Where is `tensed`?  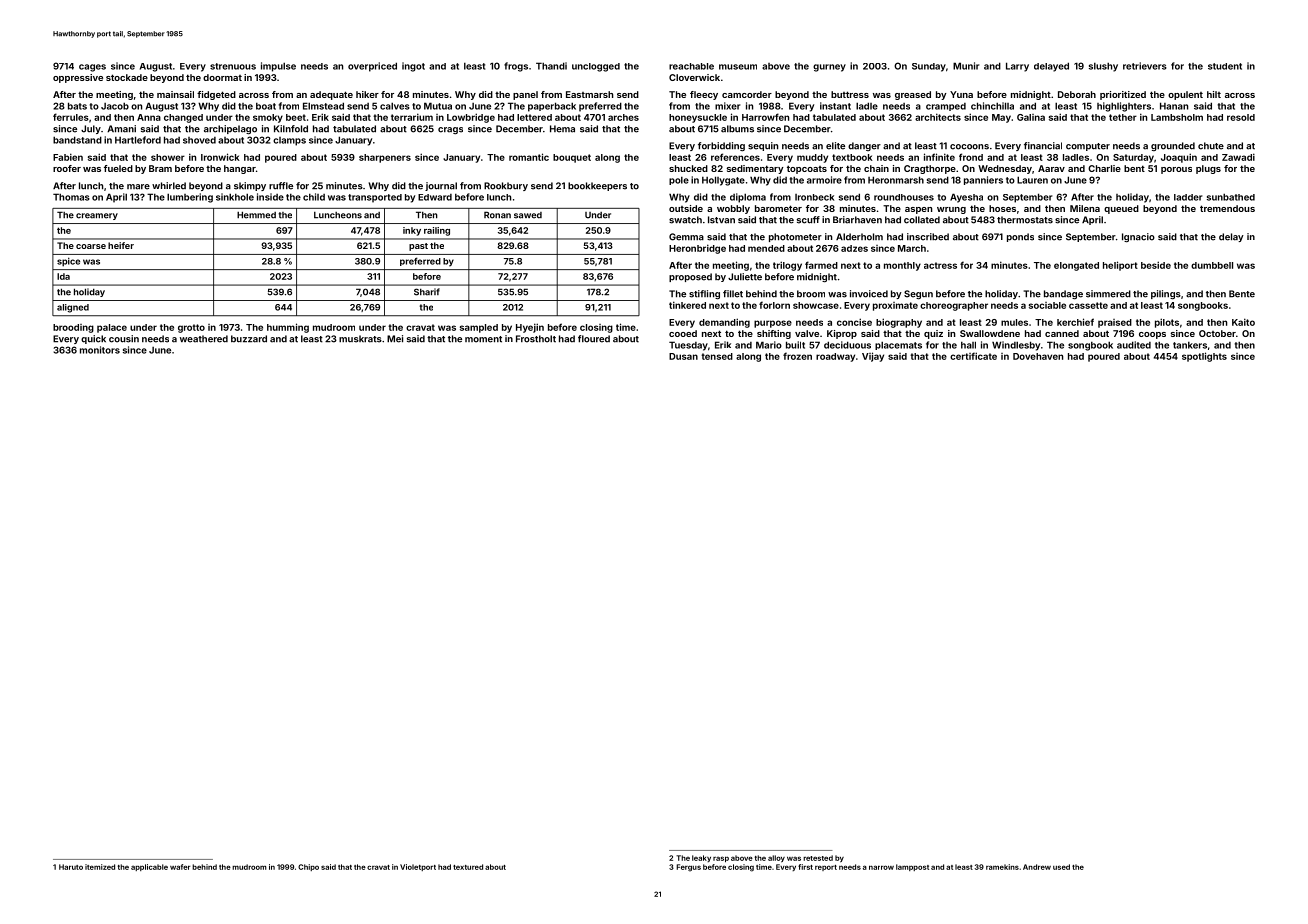 tensed is located at coordinates (717, 356).
